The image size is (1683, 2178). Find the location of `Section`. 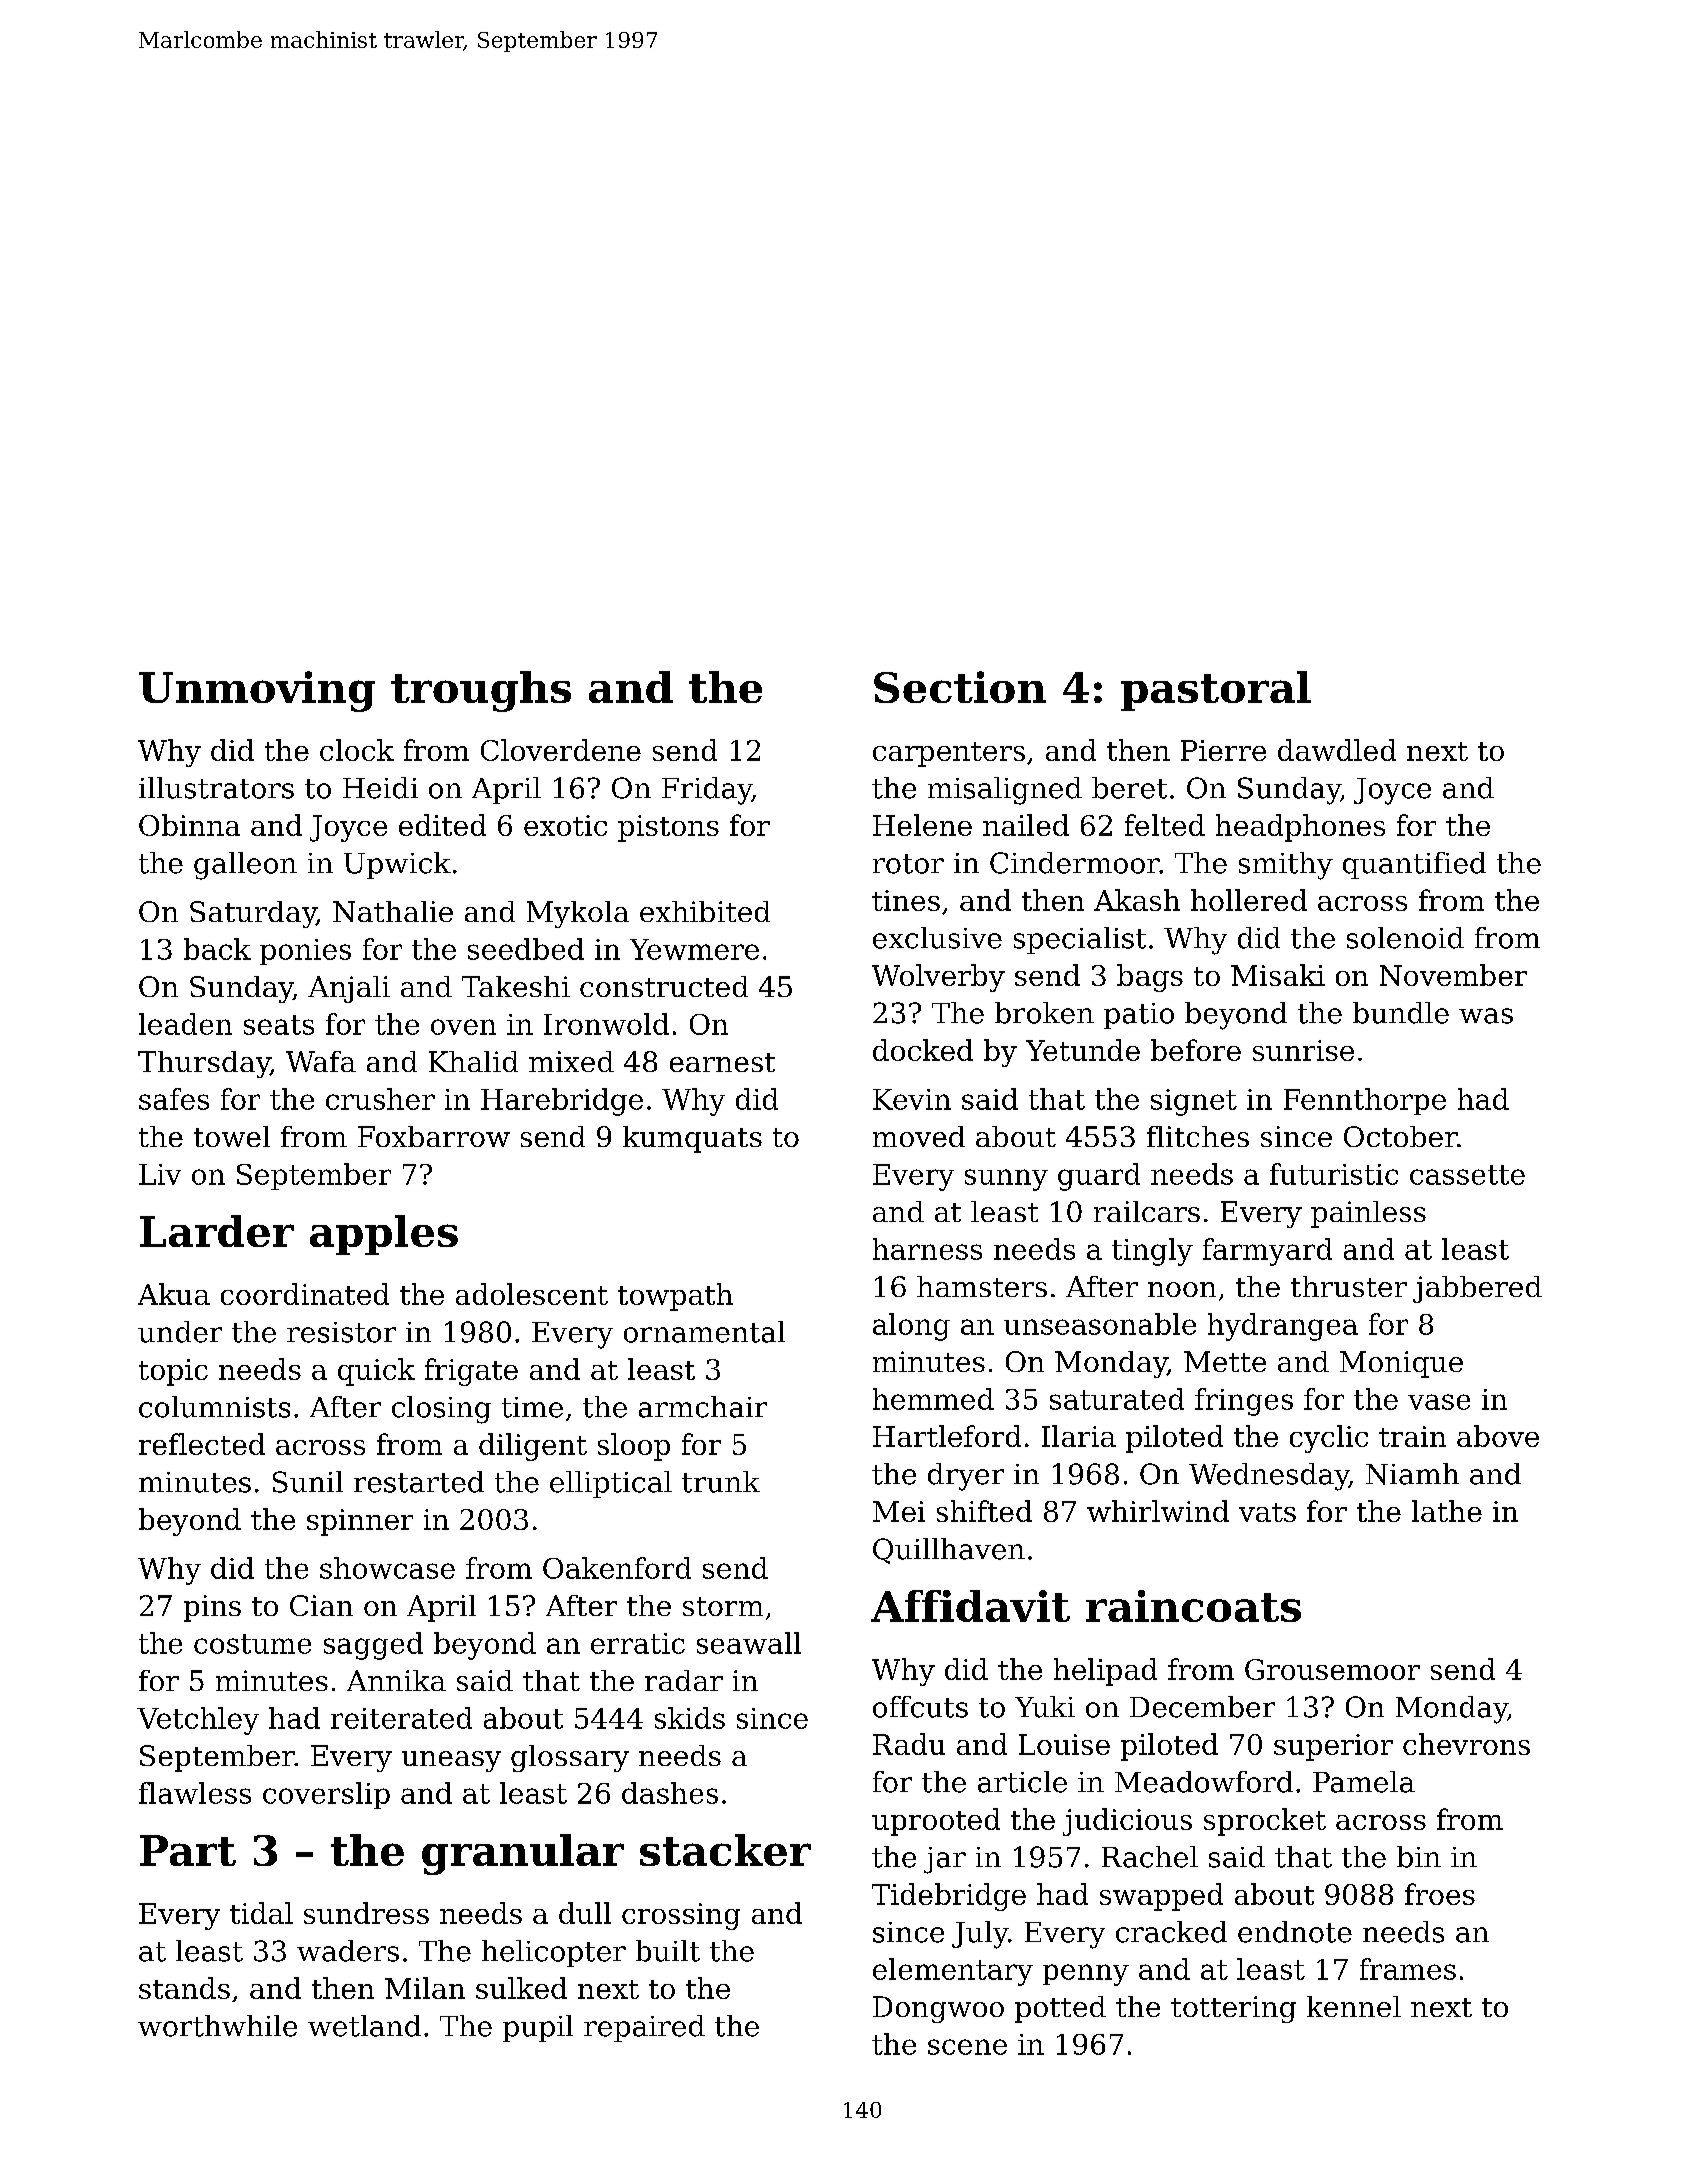

Section is located at coordinates (960, 687).
